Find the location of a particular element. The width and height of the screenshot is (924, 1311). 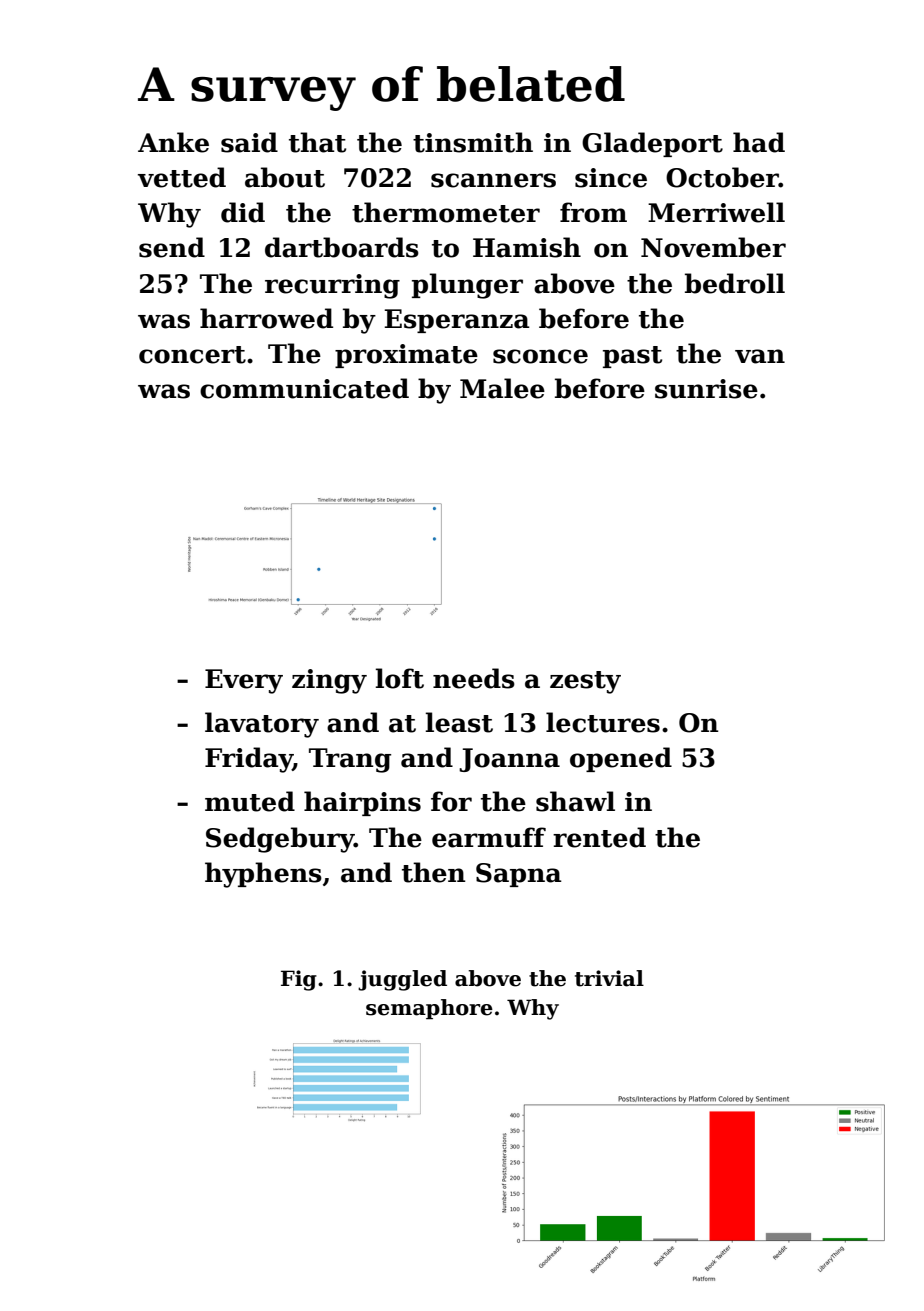

Anke is located at coordinates (173, 142).
